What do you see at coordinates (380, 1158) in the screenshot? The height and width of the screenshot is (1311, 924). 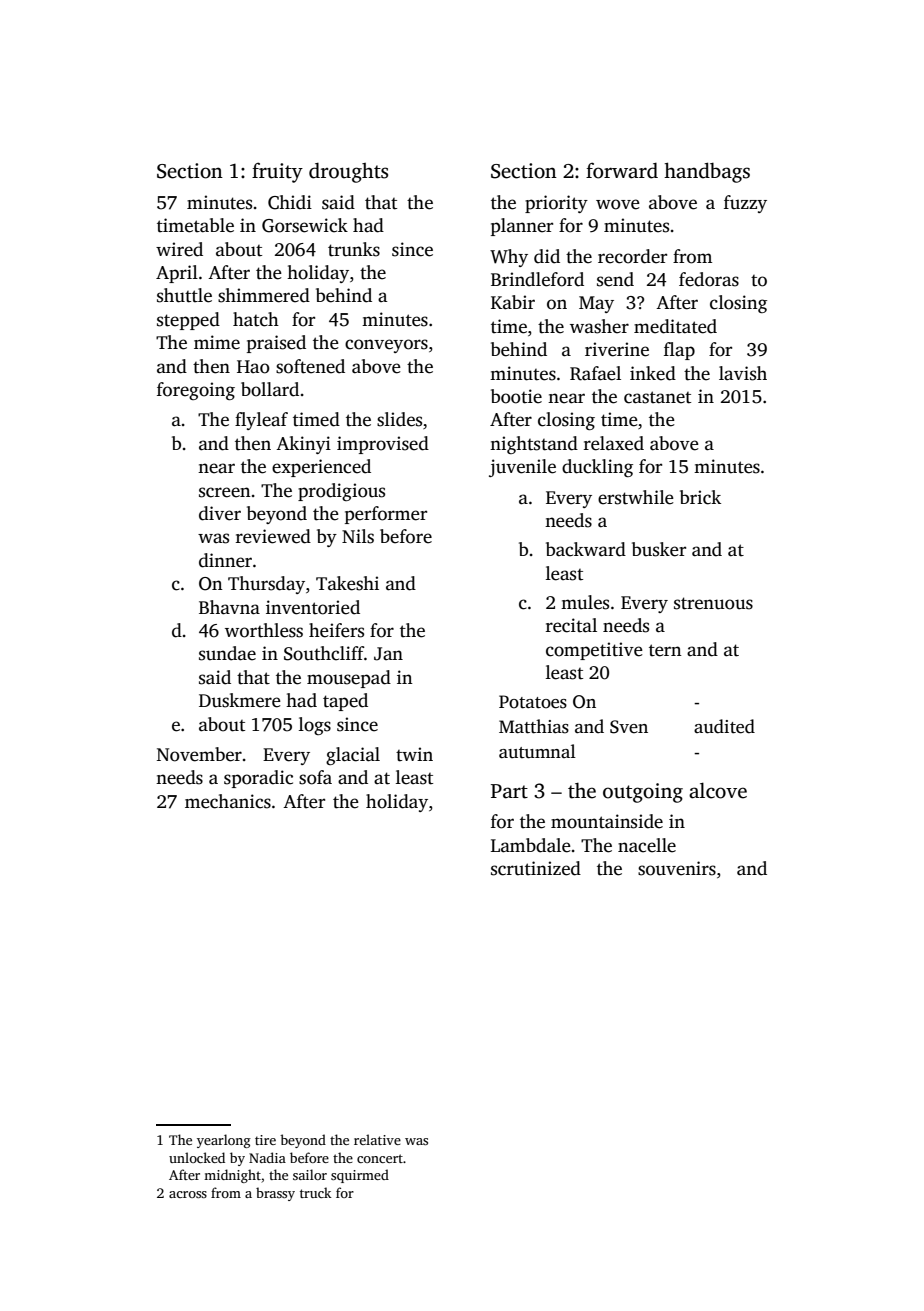 I see `concert` at bounding box center [380, 1158].
